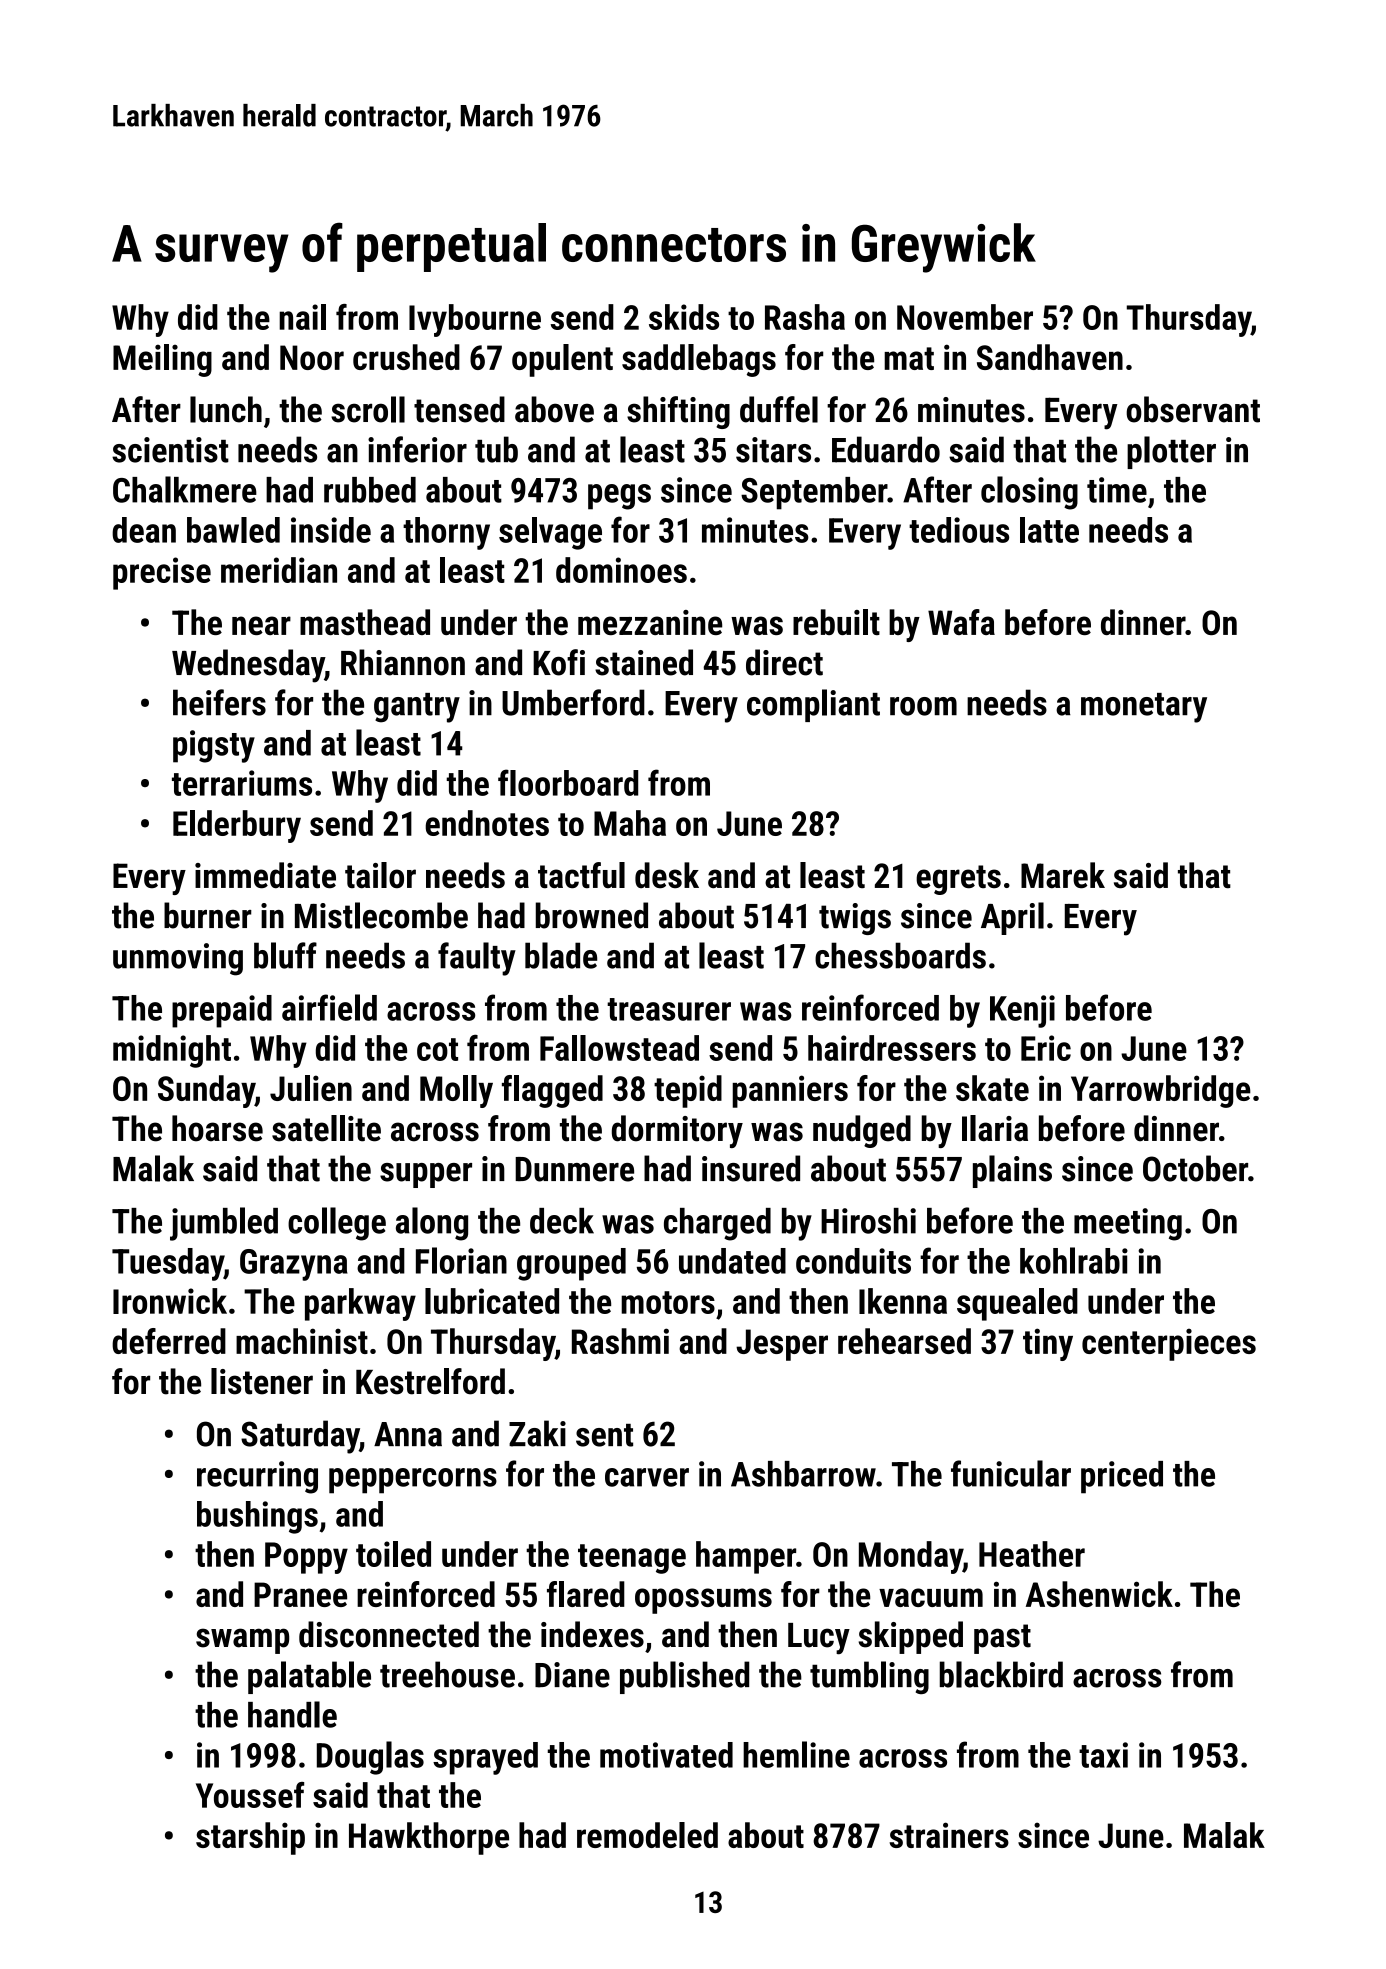 This page has height=1969, width=1386. Describe the element at coordinates (814, 493) in the page. I see `September` at that location.
